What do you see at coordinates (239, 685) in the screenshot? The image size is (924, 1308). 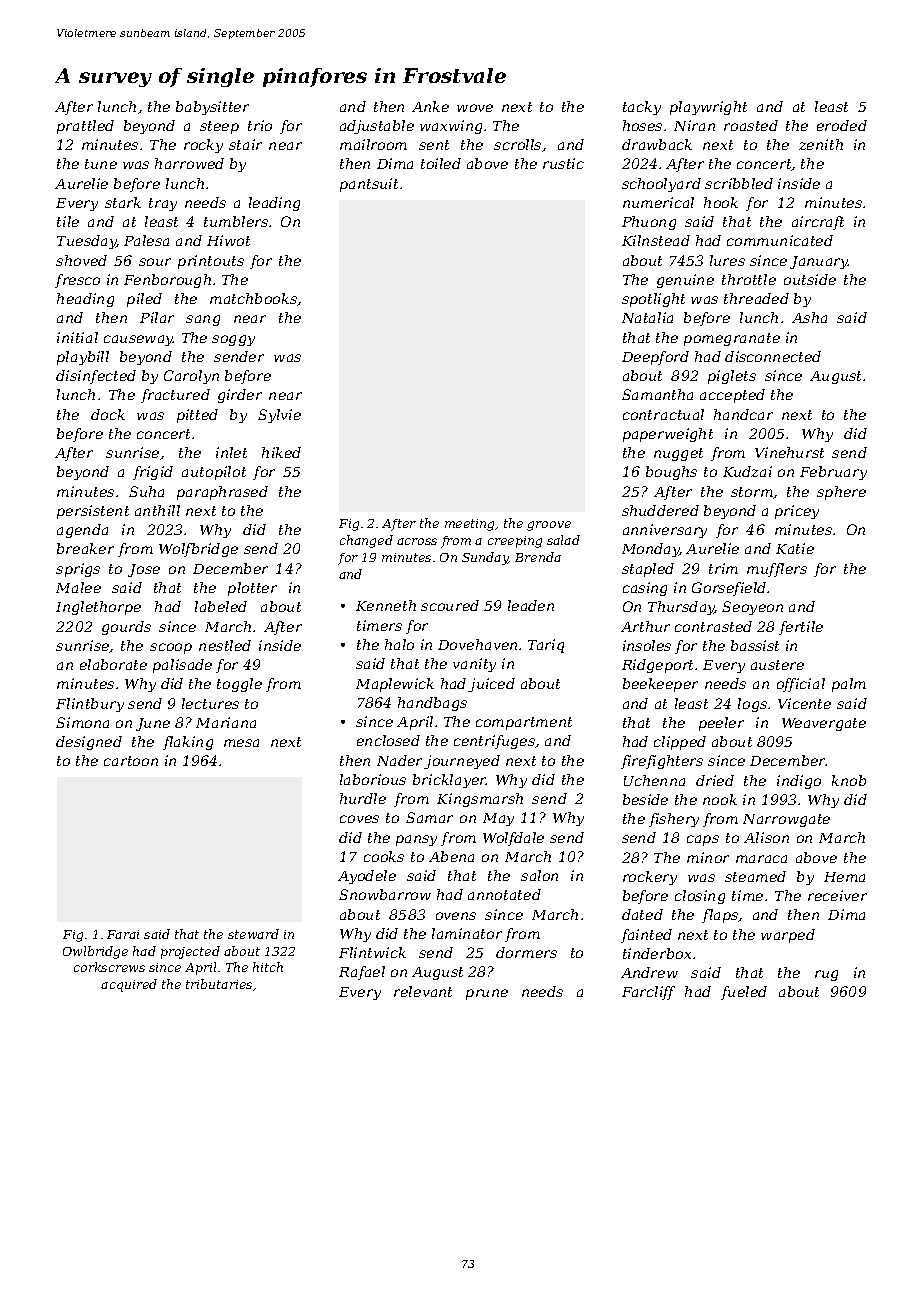 I see `toggle` at bounding box center [239, 685].
